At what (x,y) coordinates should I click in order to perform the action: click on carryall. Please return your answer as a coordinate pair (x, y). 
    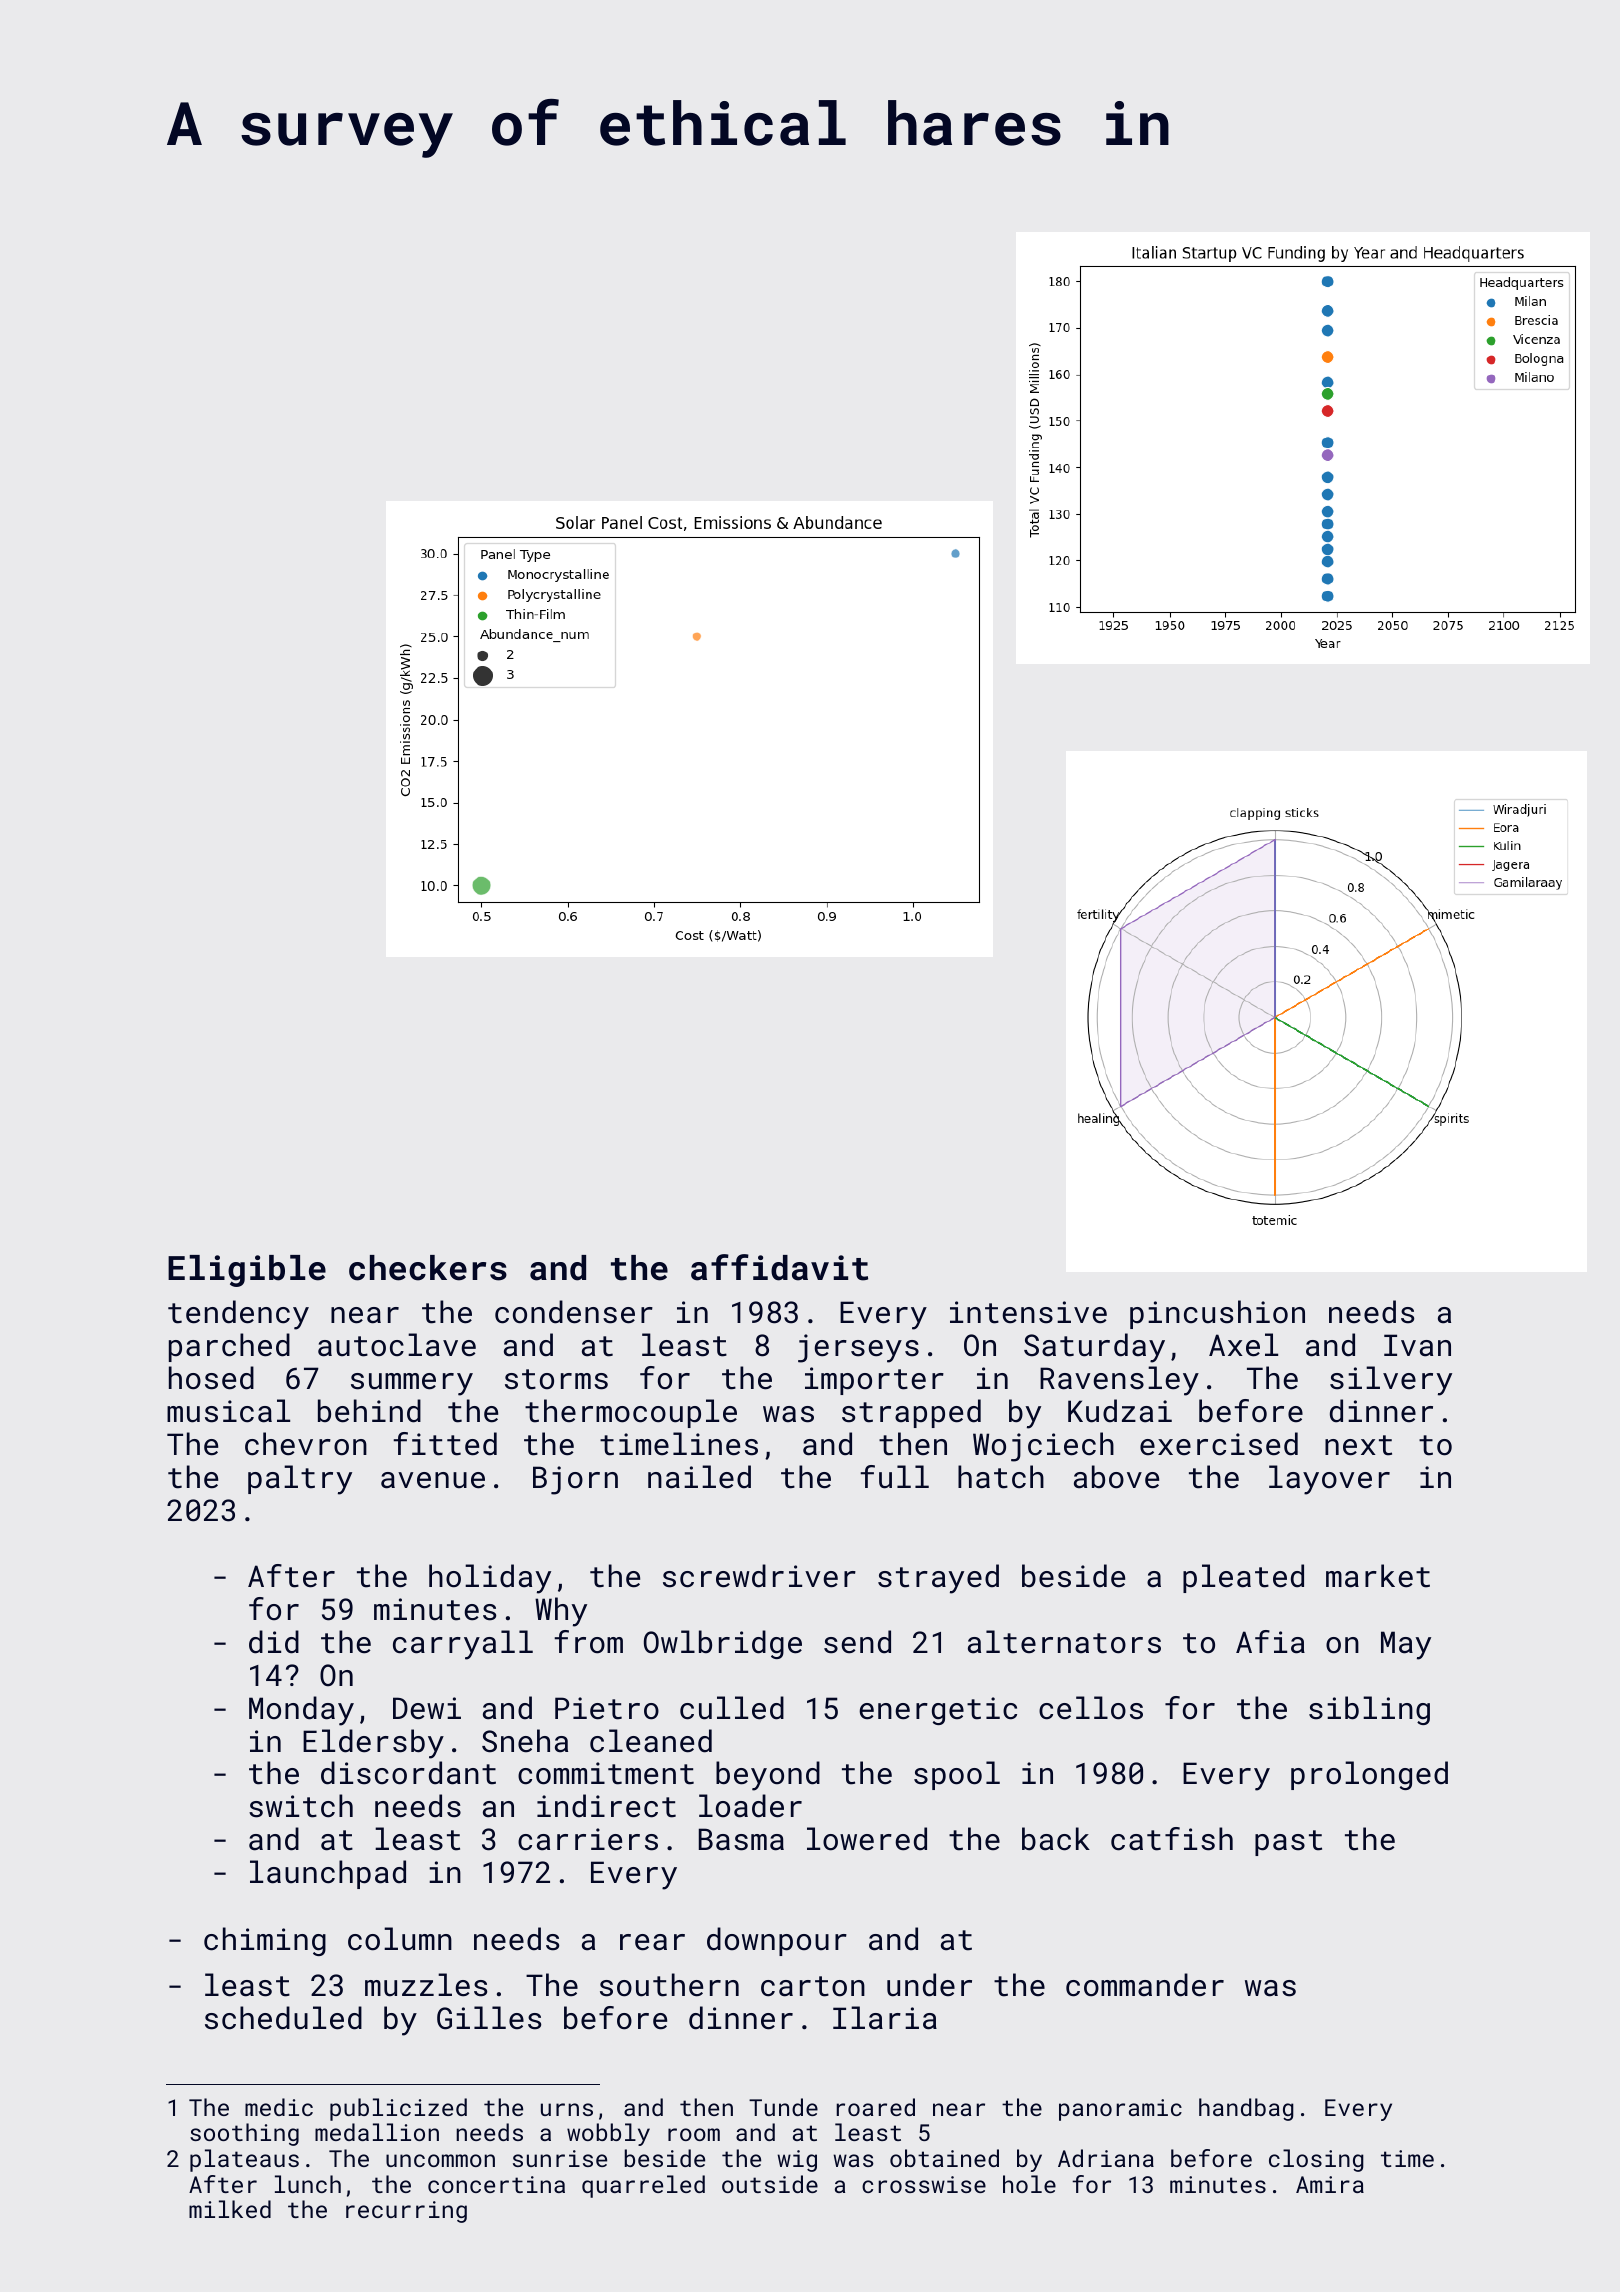
    Looking at the image, I should click on (463, 1645).
